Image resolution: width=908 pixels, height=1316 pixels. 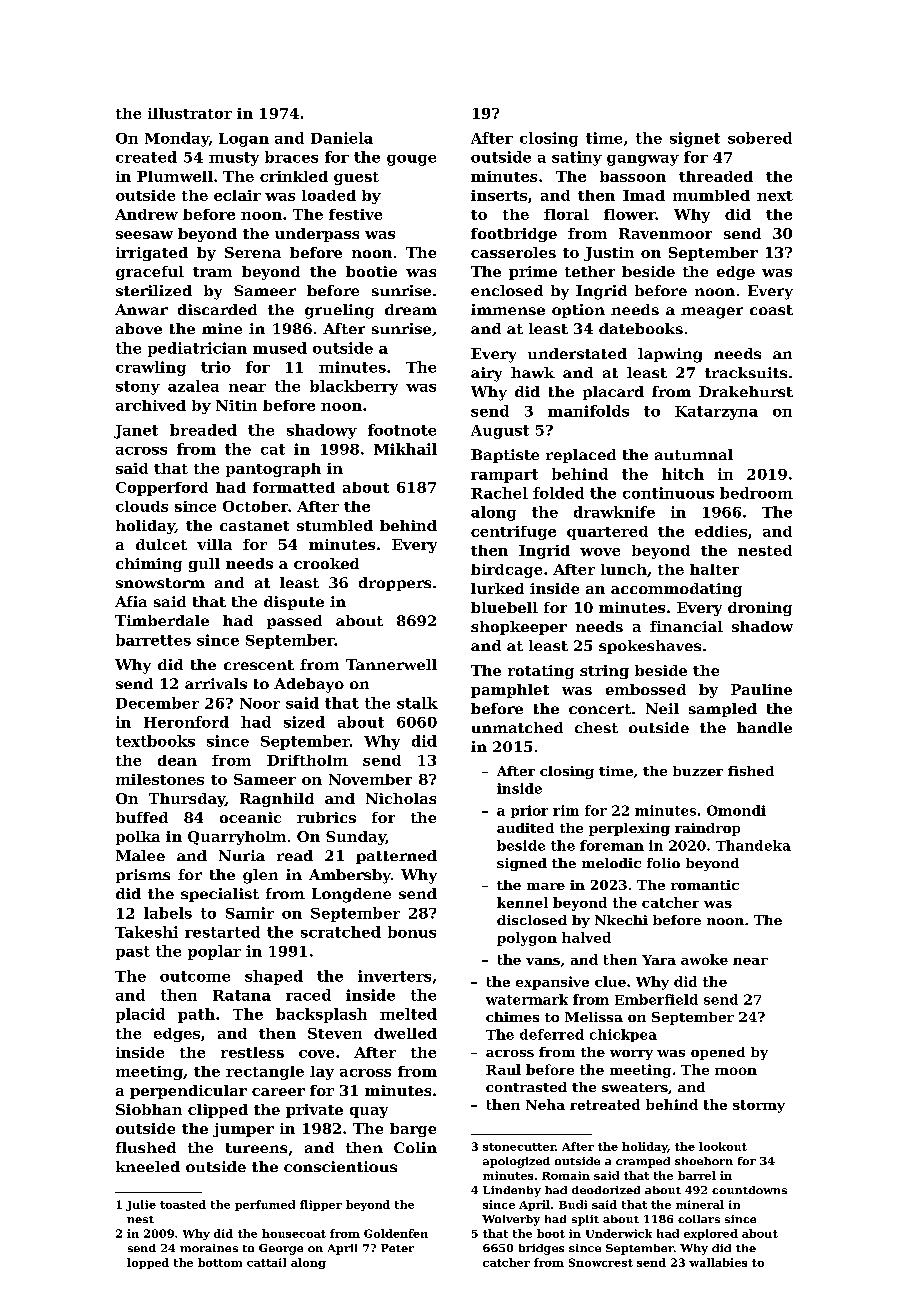 I want to click on seesaw, so click(x=144, y=235).
